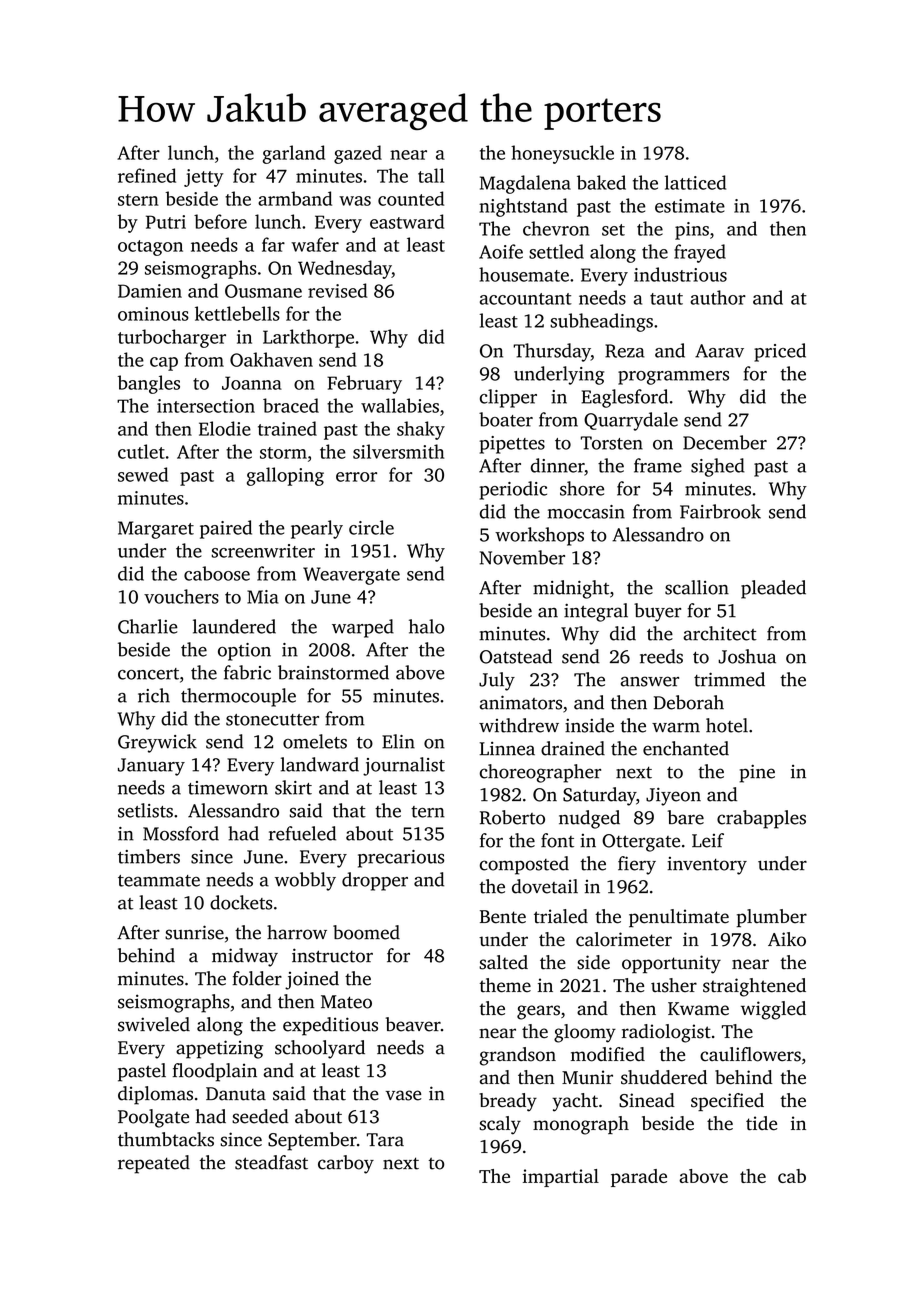 The height and width of the page is (1314, 924). I want to click on gazed, so click(358, 154).
